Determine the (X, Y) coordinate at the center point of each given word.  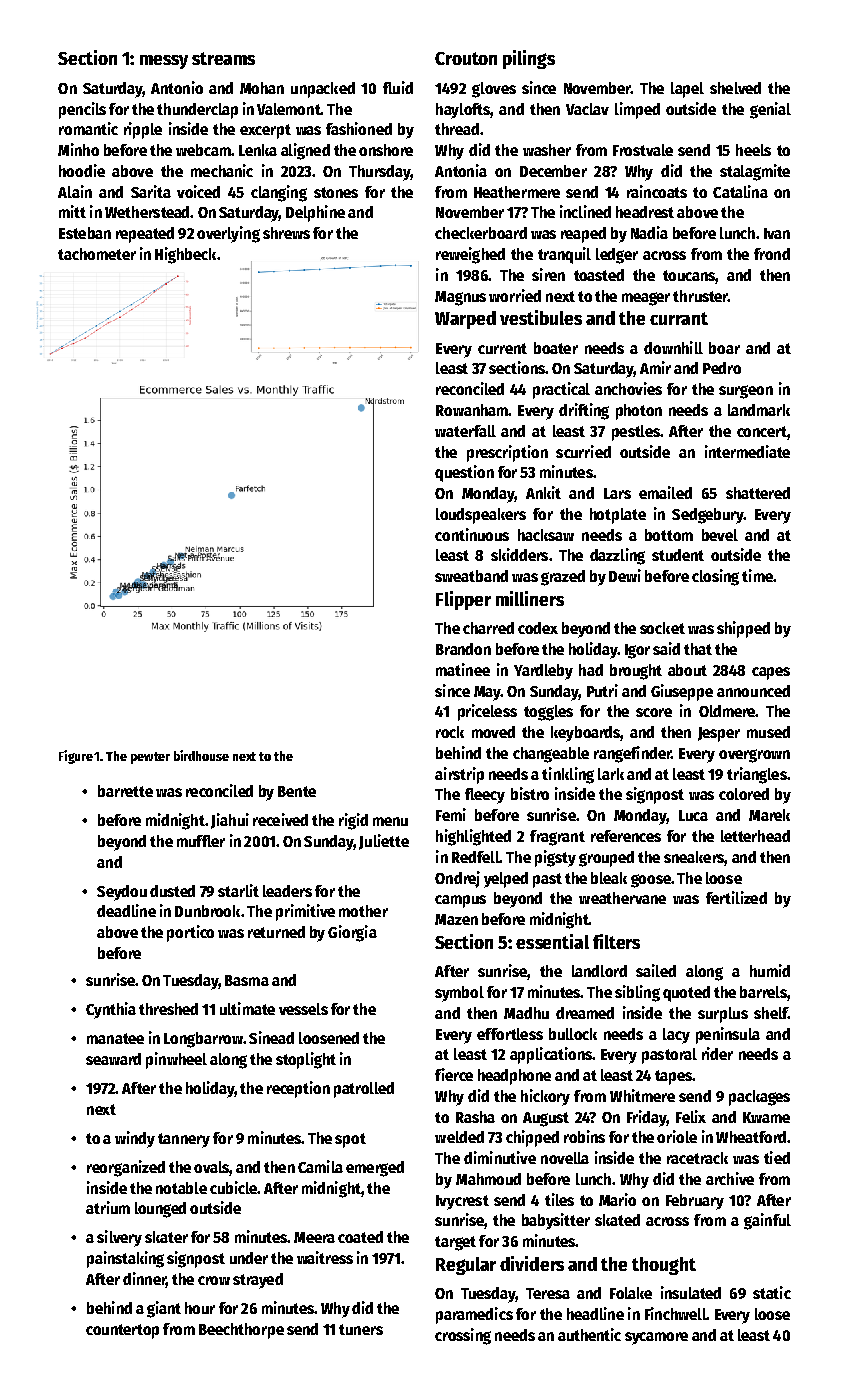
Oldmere (727, 711)
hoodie (82, 170)
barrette (125, 791)
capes (771, 673)
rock (450, 732)
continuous (472, 534)
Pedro (722, 368)
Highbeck (185, 255)
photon (639, 412)
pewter (150, 758)
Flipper (463, 600)
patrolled (364, 1090)
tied (777, 1157)
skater (166, 1237)
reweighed (470, 255)
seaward (113, 1059)
